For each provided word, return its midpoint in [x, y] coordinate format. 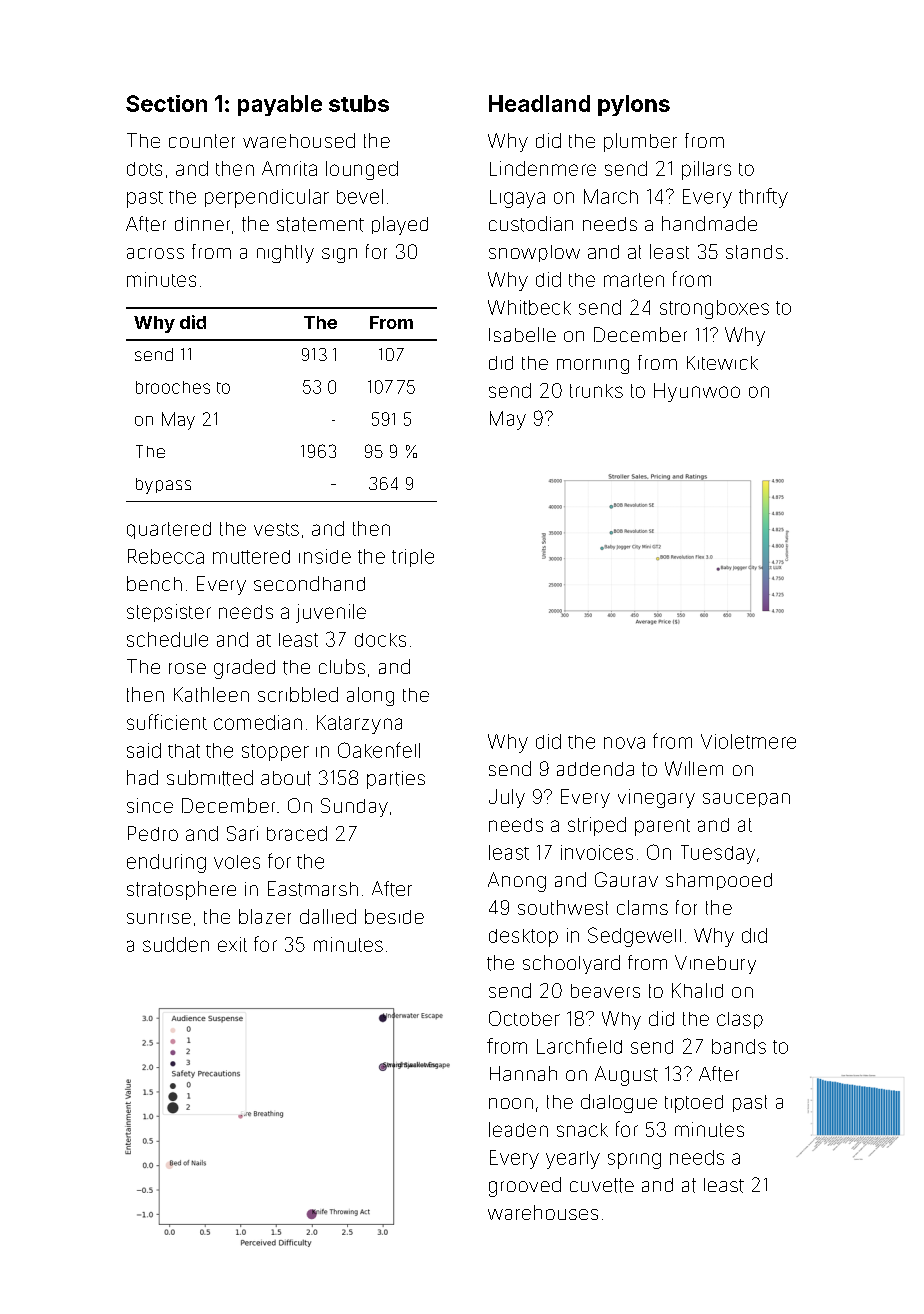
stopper [275, 752]
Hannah [523, 1073]
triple [413, 558]
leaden [518, 1129]
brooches [173, 387]
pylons [634, 105]
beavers [605, 991]
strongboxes [714, 309]
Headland [539, 103]
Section [166, 103]
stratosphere [181, 890]
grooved [525, 1187]
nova [624, 743]
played [400, 225]
